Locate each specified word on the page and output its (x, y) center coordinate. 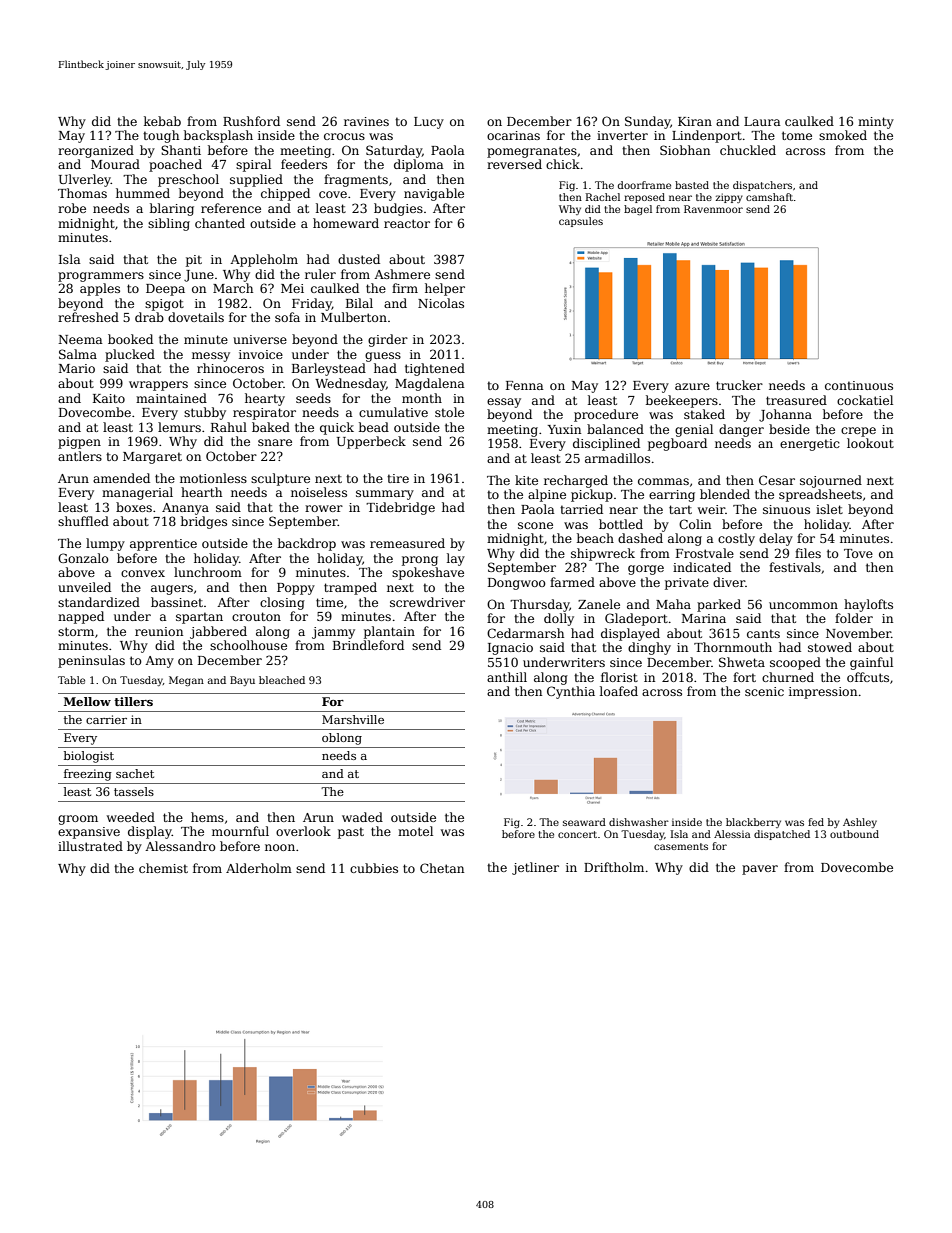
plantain (389, 632)
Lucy (429, 123)
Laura (762, 121)
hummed (143, 193)
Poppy (296, 589)
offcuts (868, 677)
